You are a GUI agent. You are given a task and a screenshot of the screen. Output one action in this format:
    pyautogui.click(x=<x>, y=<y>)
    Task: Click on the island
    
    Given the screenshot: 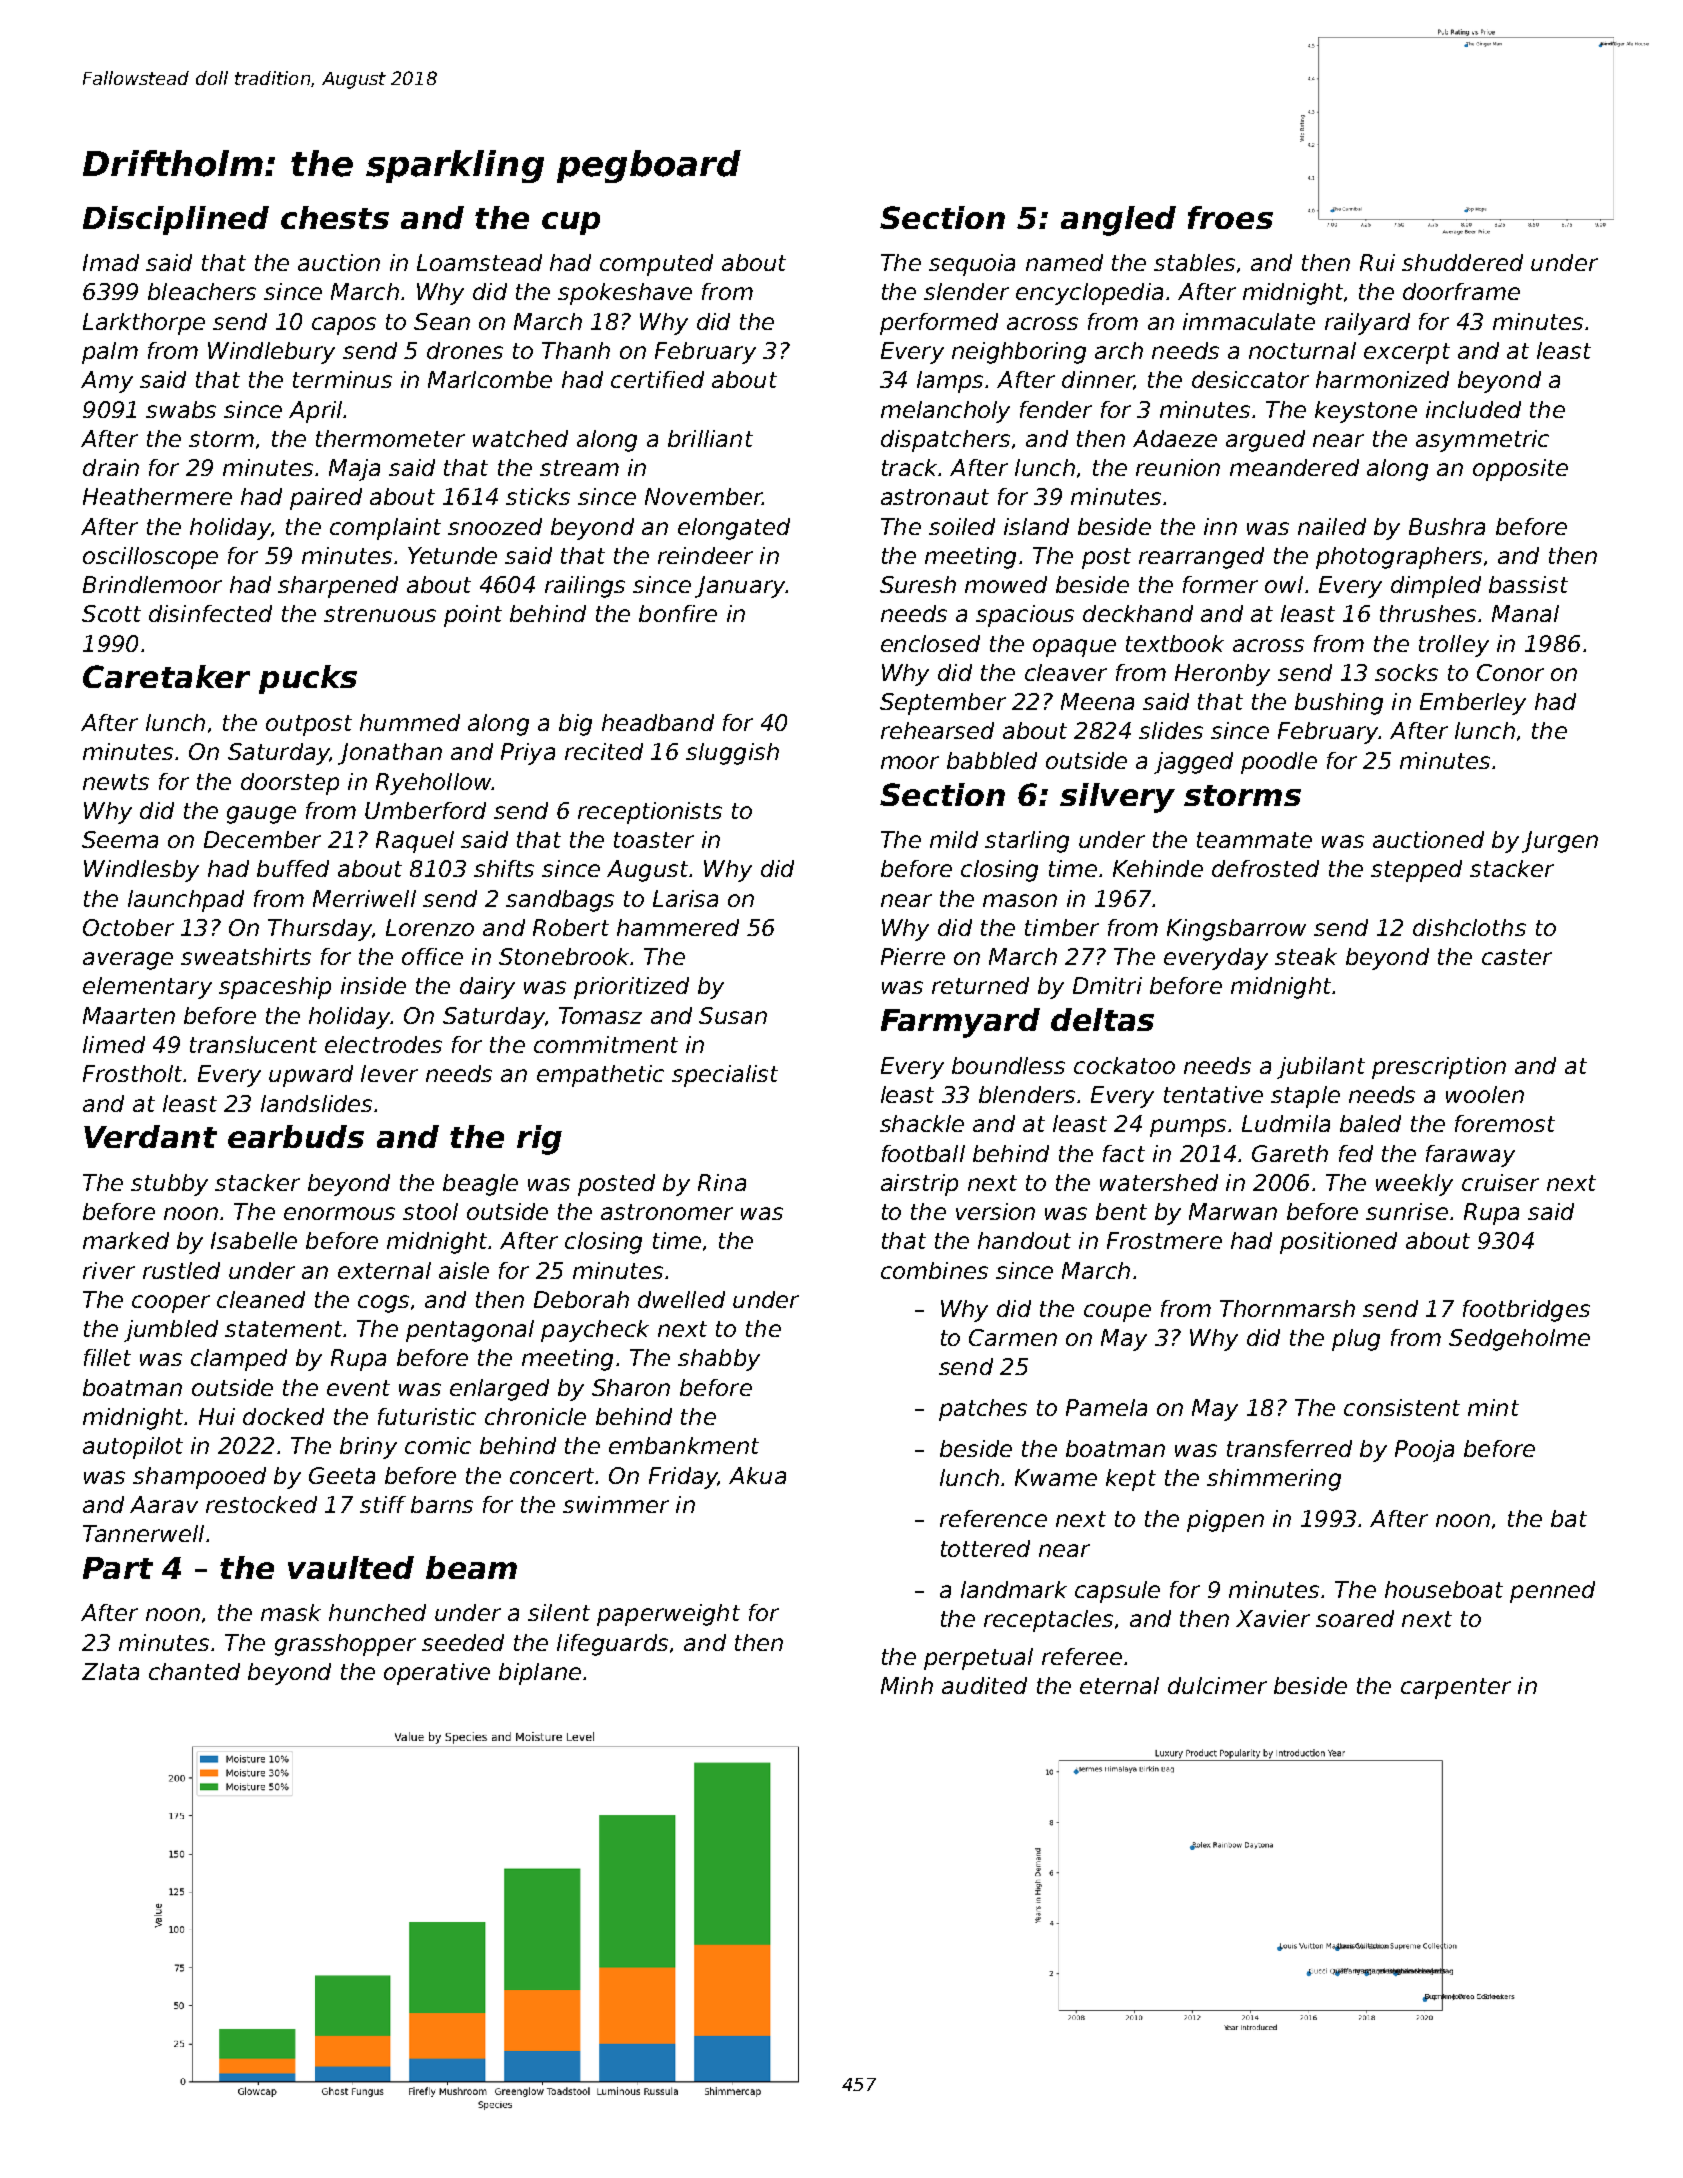 What is the action you would take?
    pyautogui.click(x=1036, y=526)
